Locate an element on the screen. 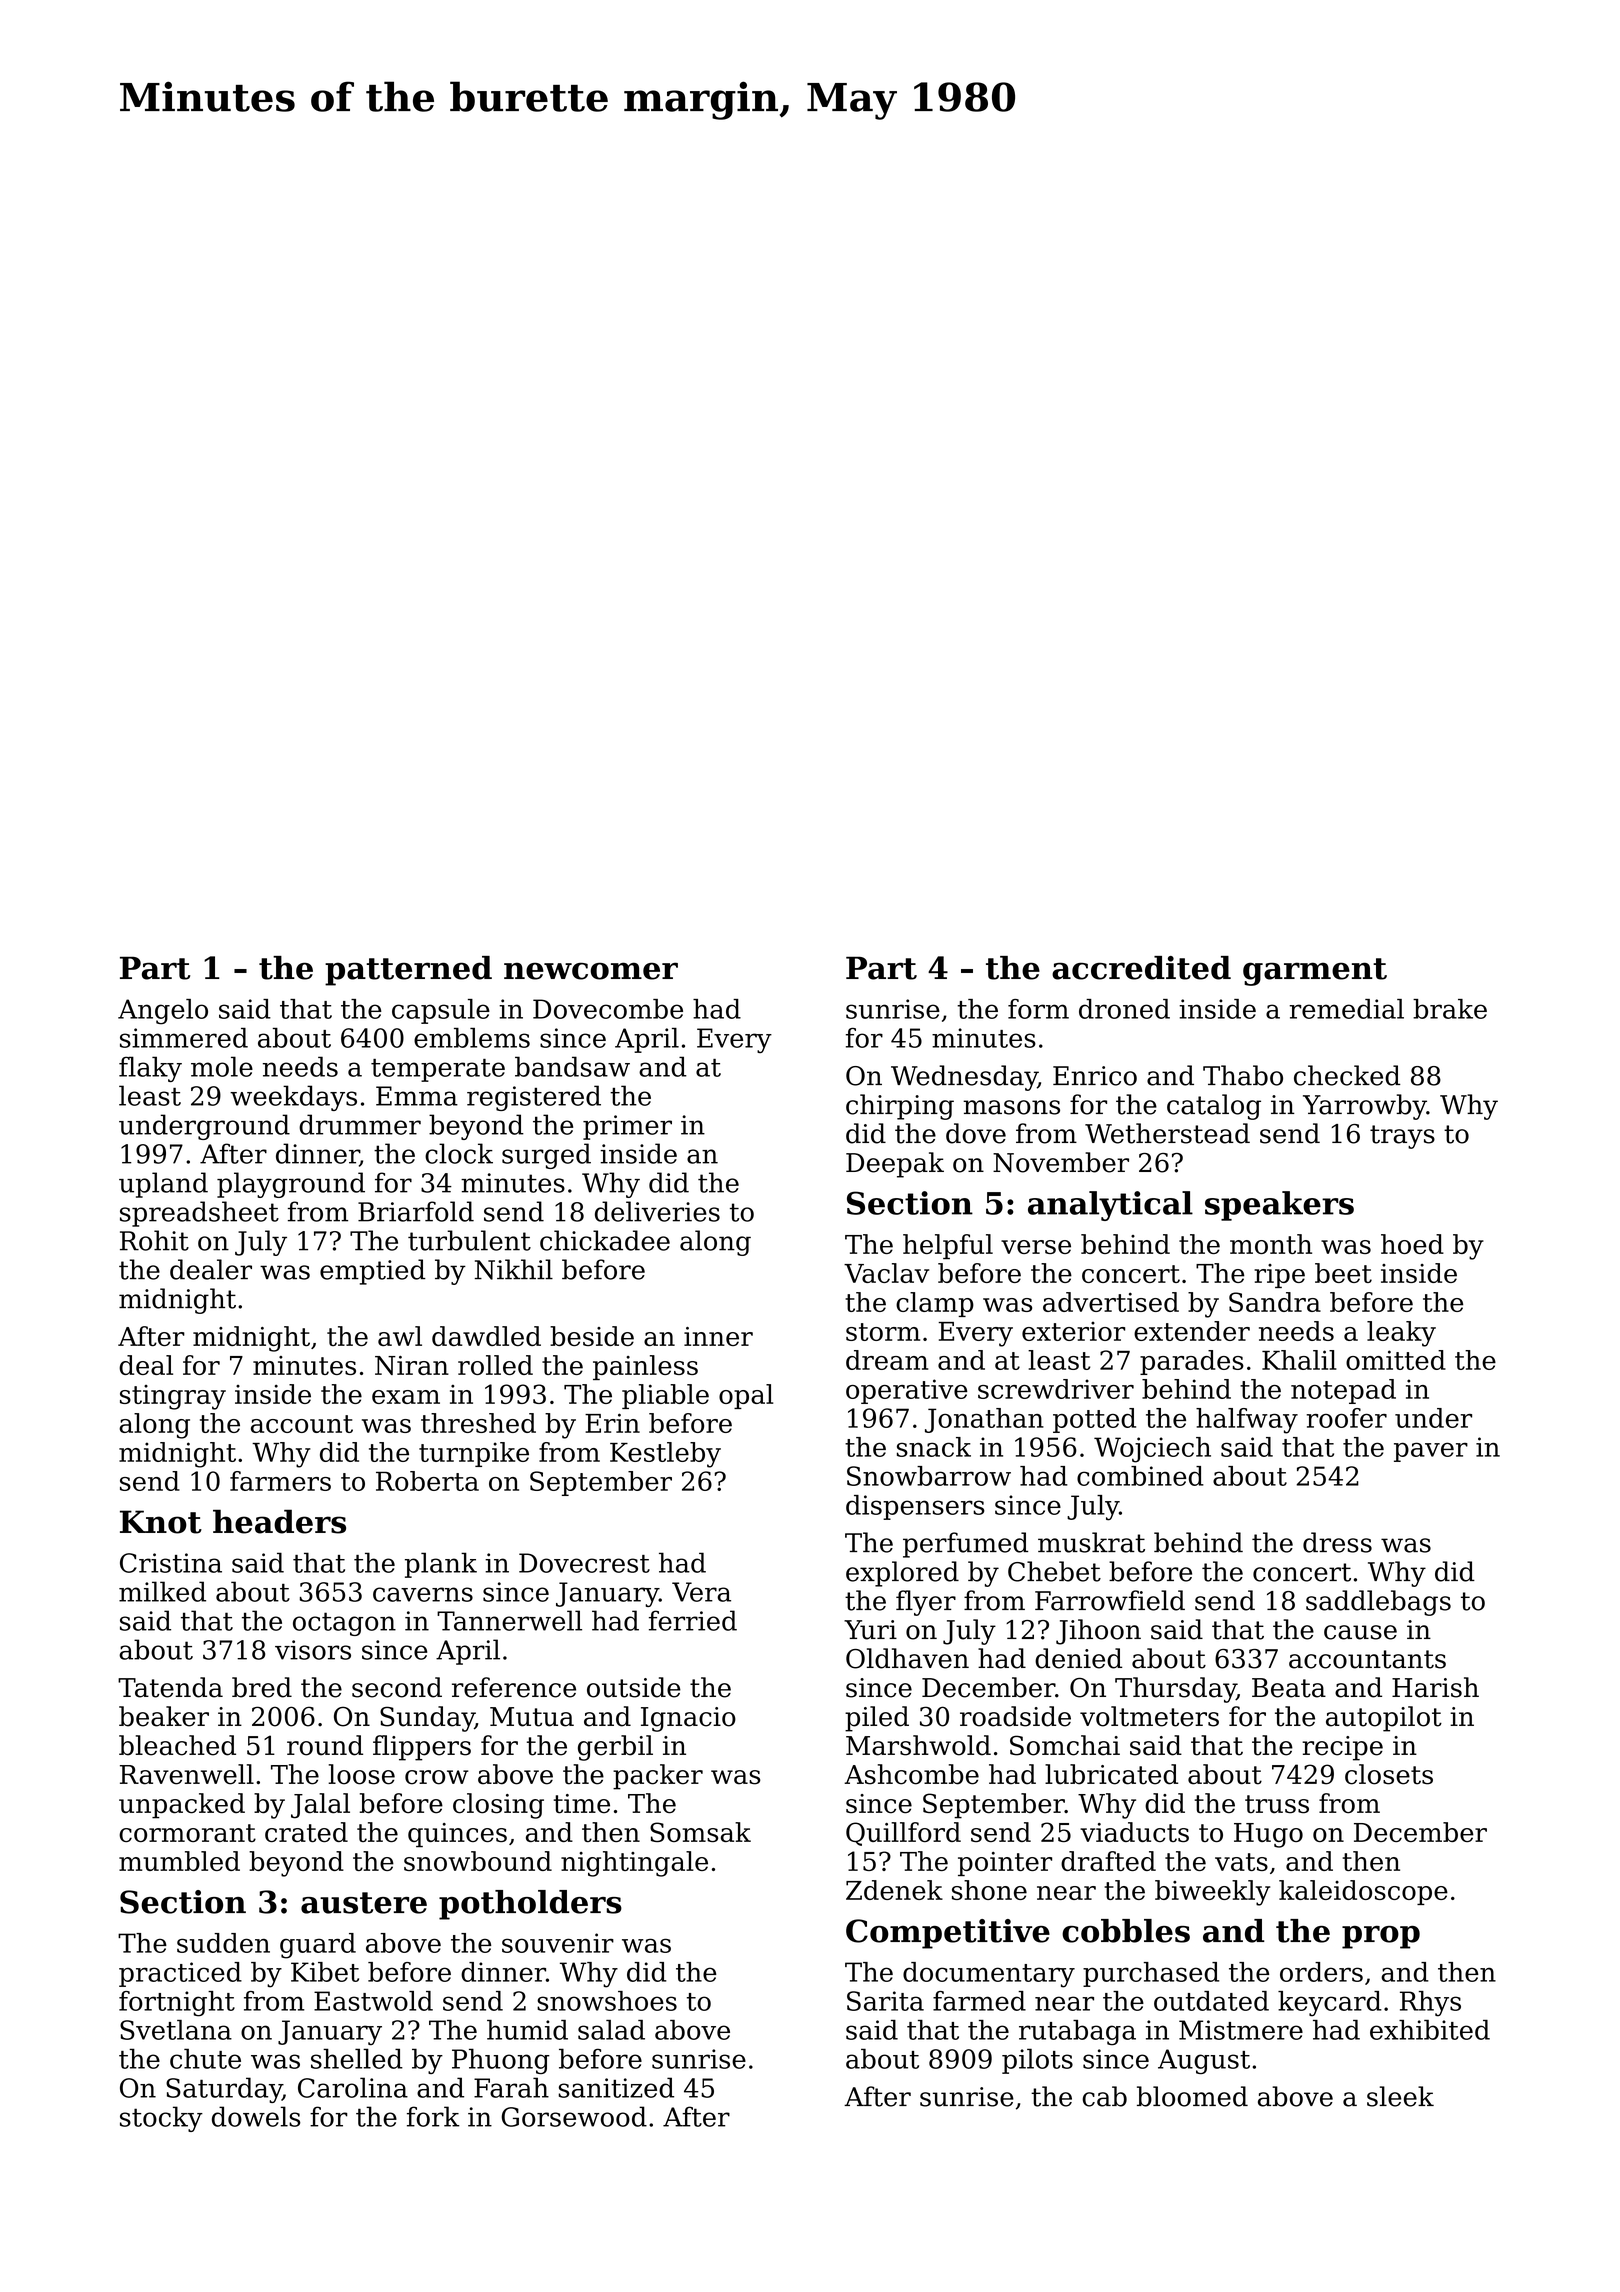 The width and height of the screenshot is (1620, 2292). perfumed is located at coordinates (965, 1545).
